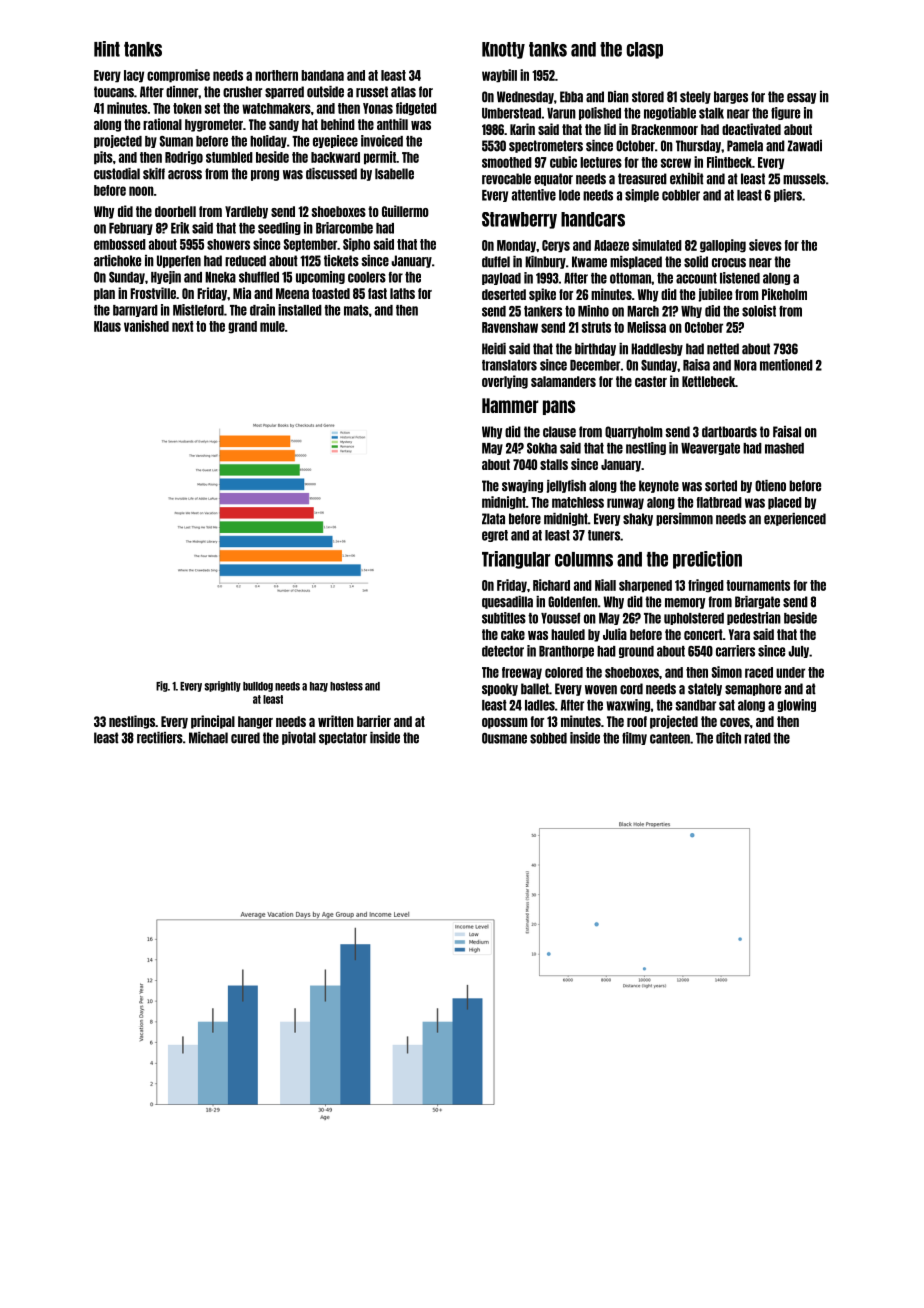 Image resolution: width=924 pixels, height=1308 pixels. I want to click on rectifiers, so click(160, 738).
